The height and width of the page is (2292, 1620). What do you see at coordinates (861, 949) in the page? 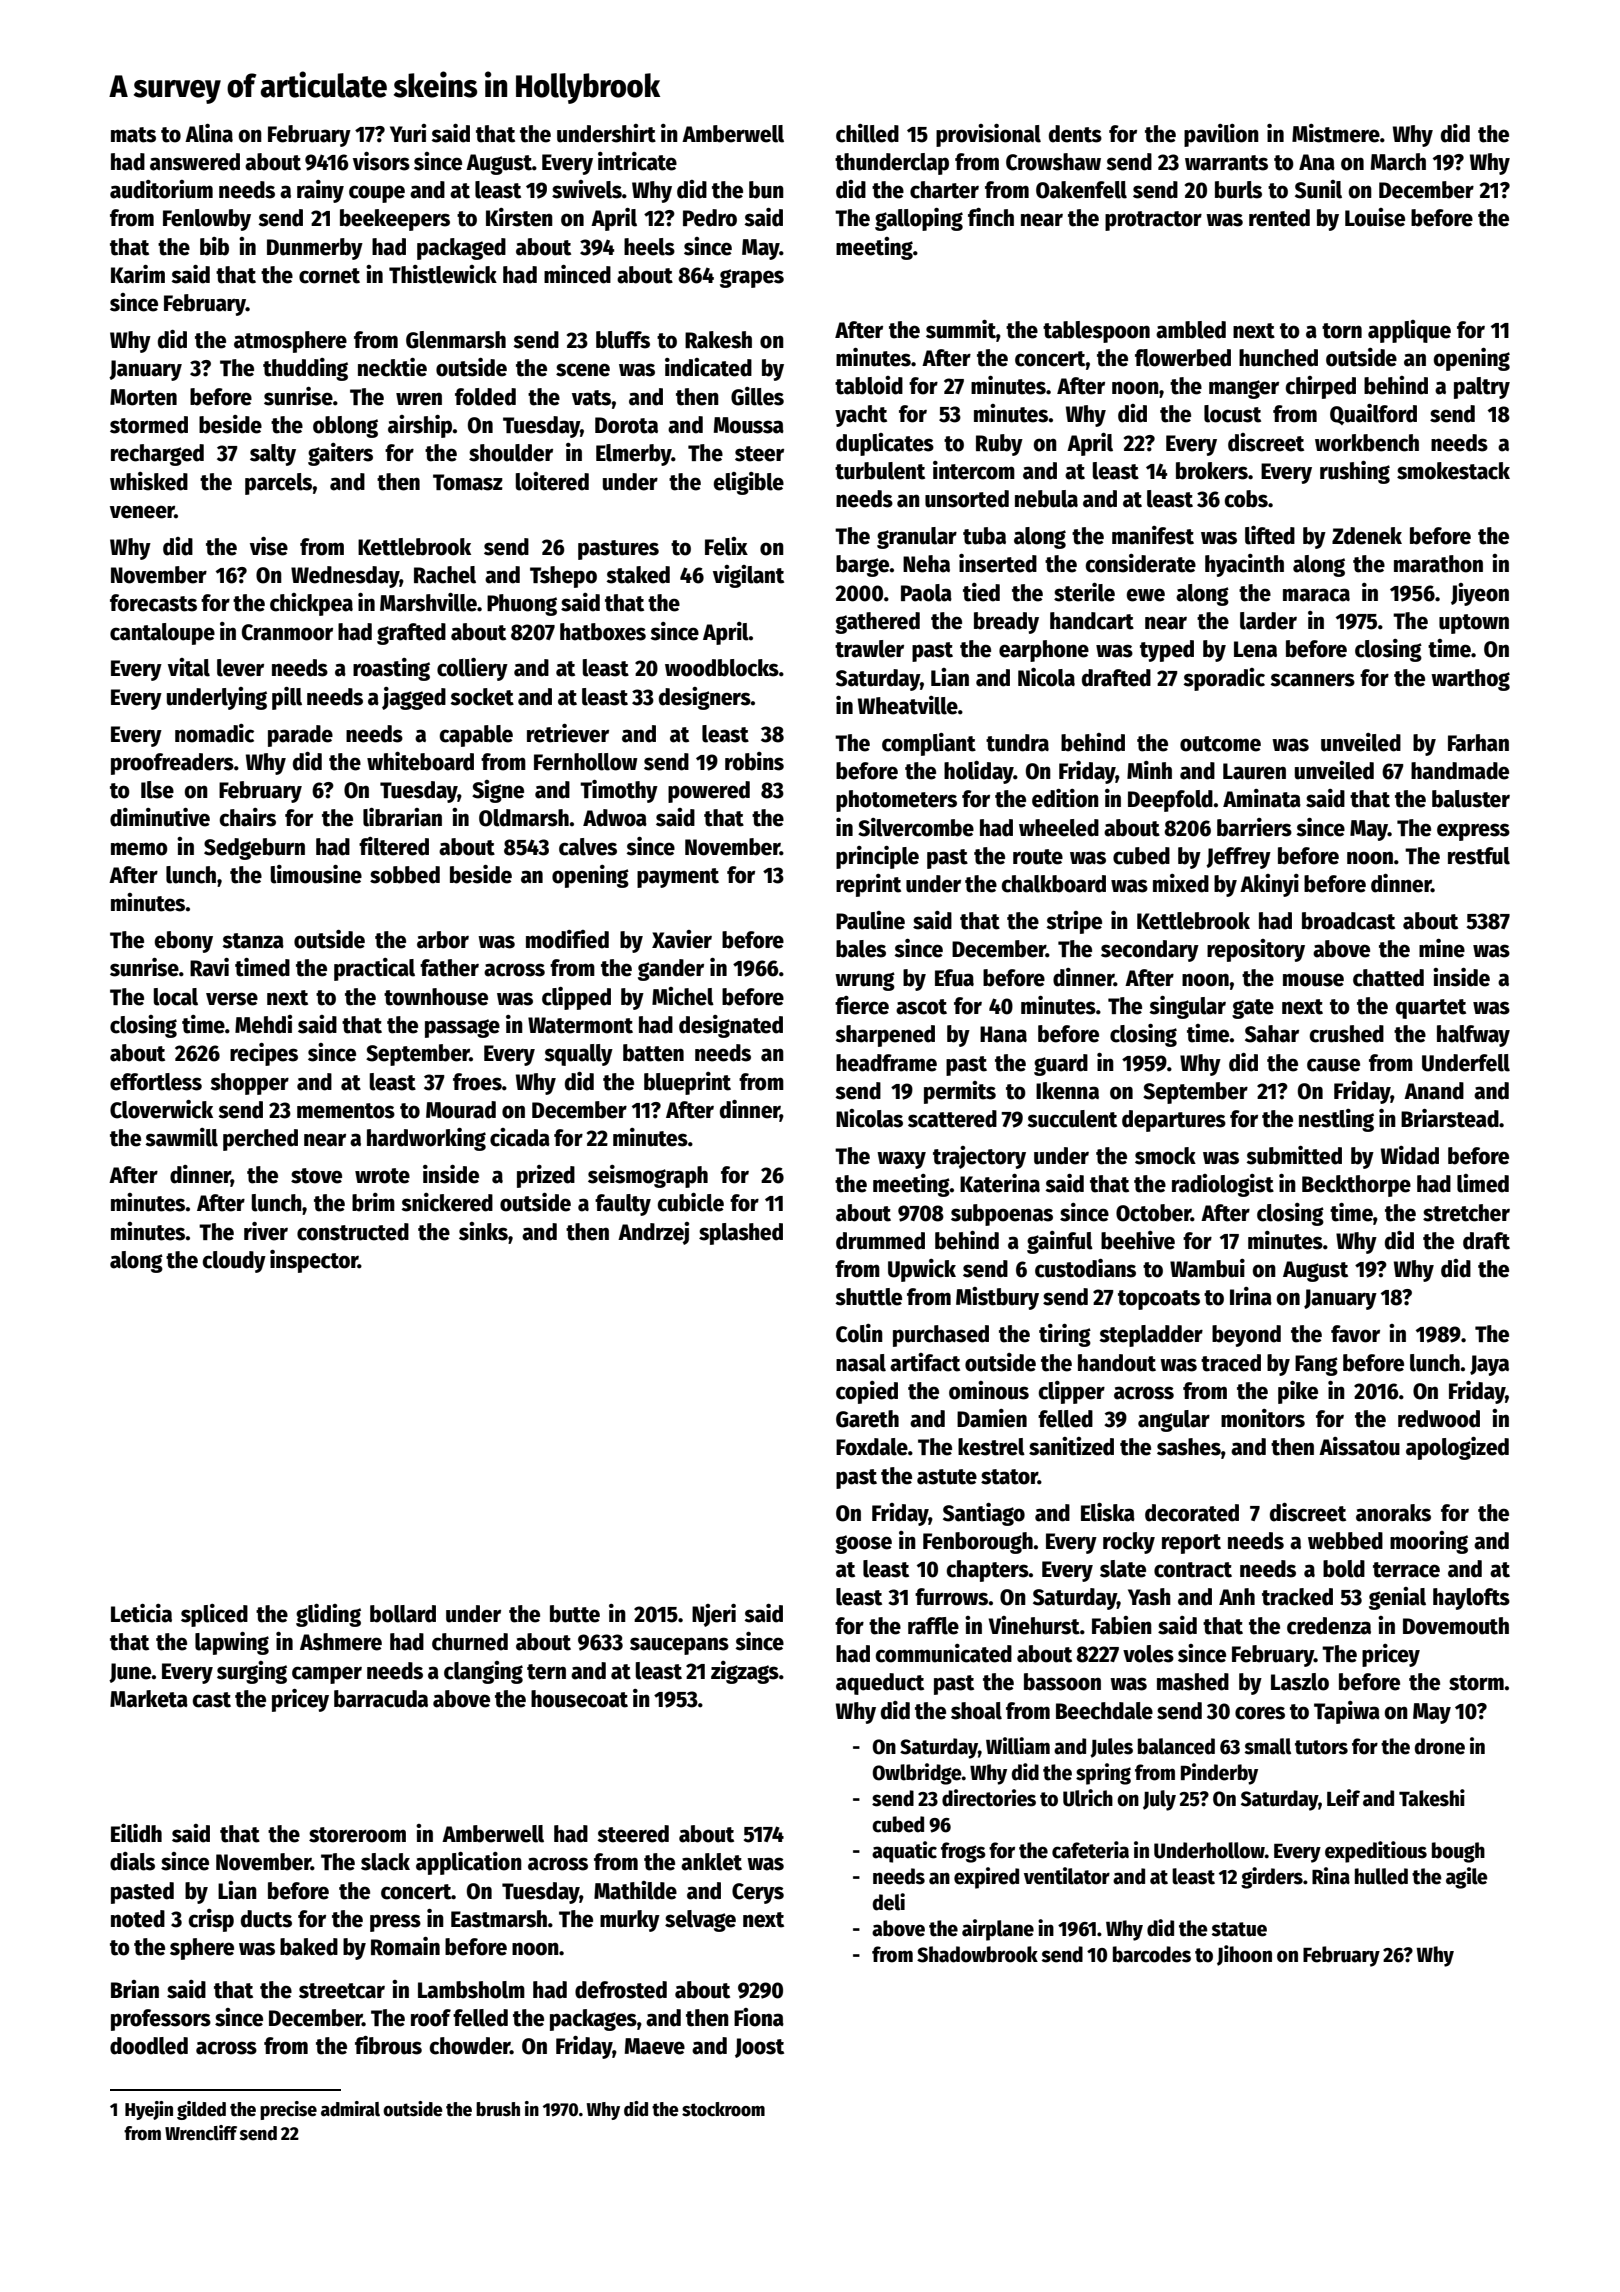
I see `bales` at bounding box center [861, 949].
